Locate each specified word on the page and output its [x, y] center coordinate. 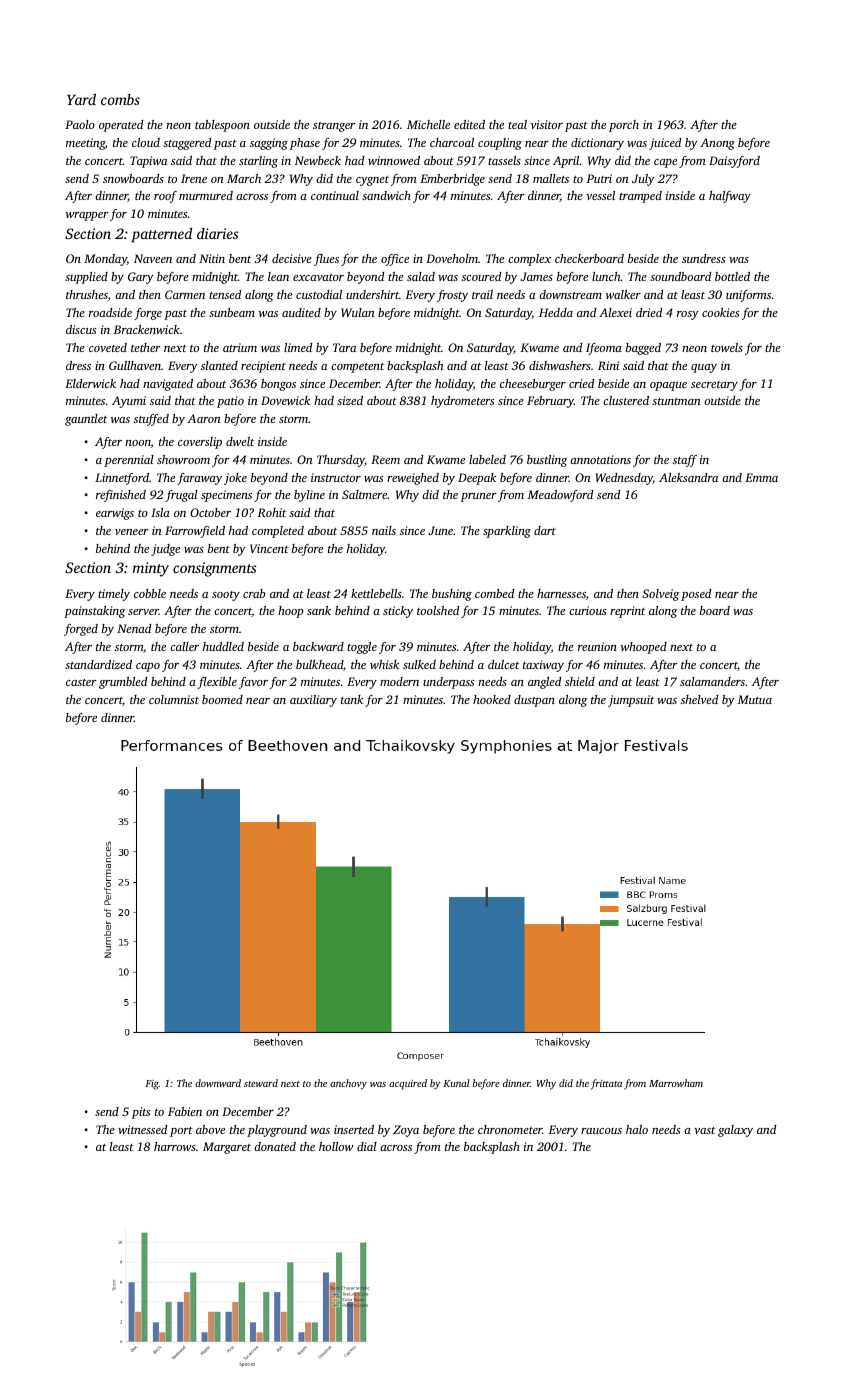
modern [399, 681]
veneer [132, 532]
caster [81, 682]
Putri [599, 178]
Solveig [660, 595]
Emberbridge [452, 180]
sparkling [507, 532]
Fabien [185, 1111]
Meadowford [560, 496]
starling [258, 162]
